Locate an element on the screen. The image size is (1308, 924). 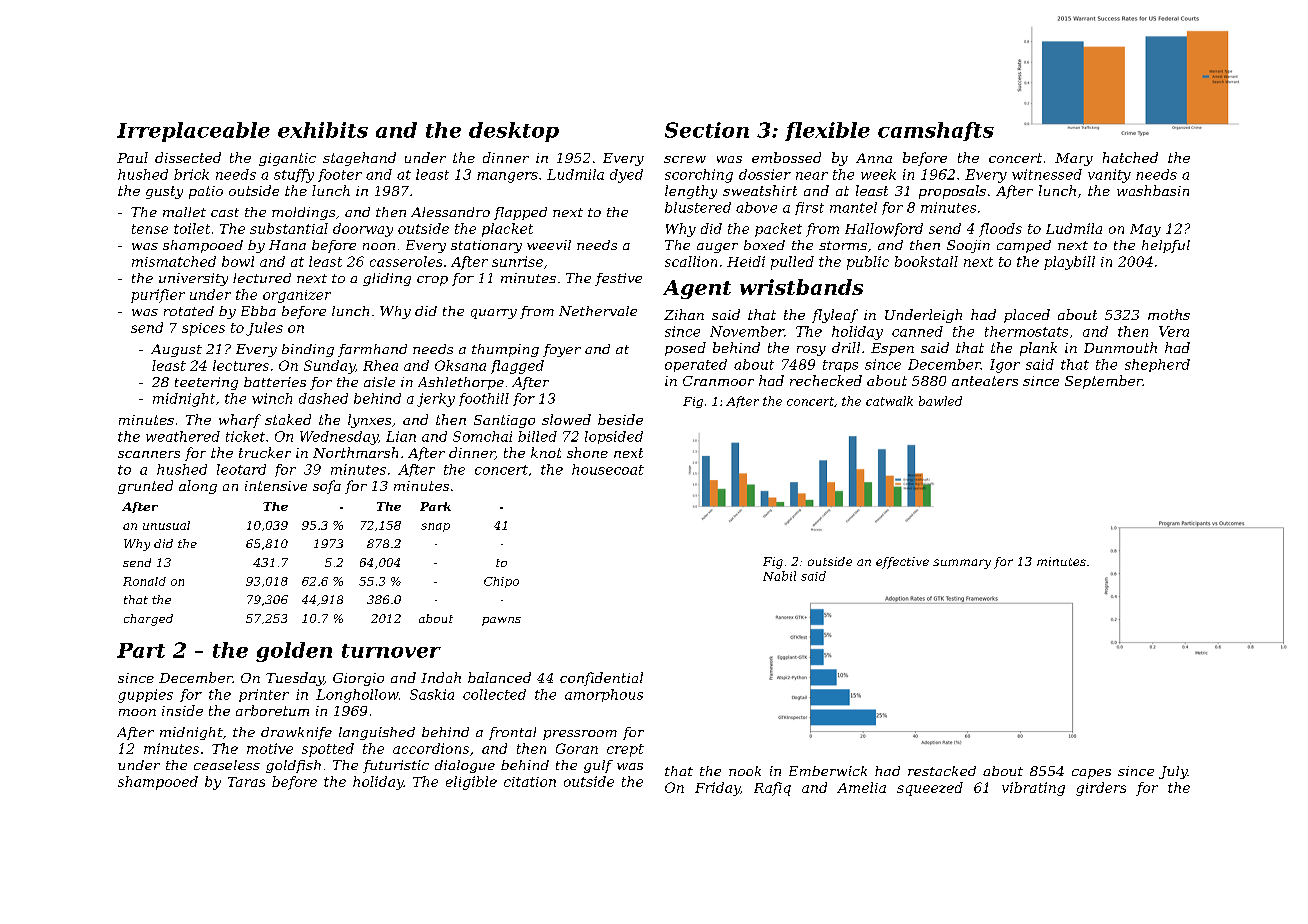
inside is located at coordinates (182, 710).
